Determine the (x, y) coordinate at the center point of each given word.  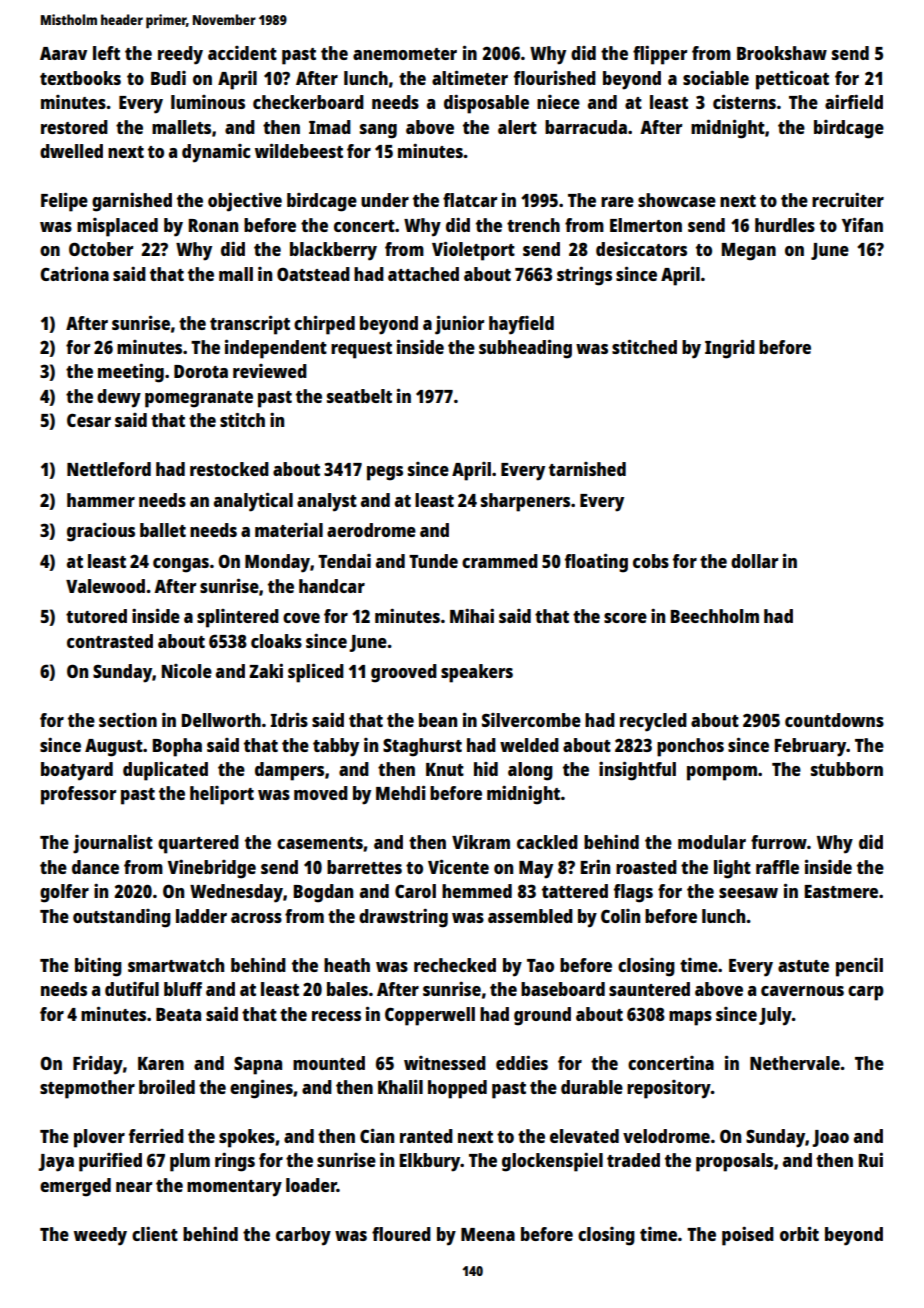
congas (181, 565)
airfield (854, 102)
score (625, 618)
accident (242, 53)
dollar (754, 561)
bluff (183, 989)
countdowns (834, 720)
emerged (75, 1187)
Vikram (481, 842)
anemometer (405, 54)
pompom (722, 773)
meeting (131, 373)
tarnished (587, 469)
